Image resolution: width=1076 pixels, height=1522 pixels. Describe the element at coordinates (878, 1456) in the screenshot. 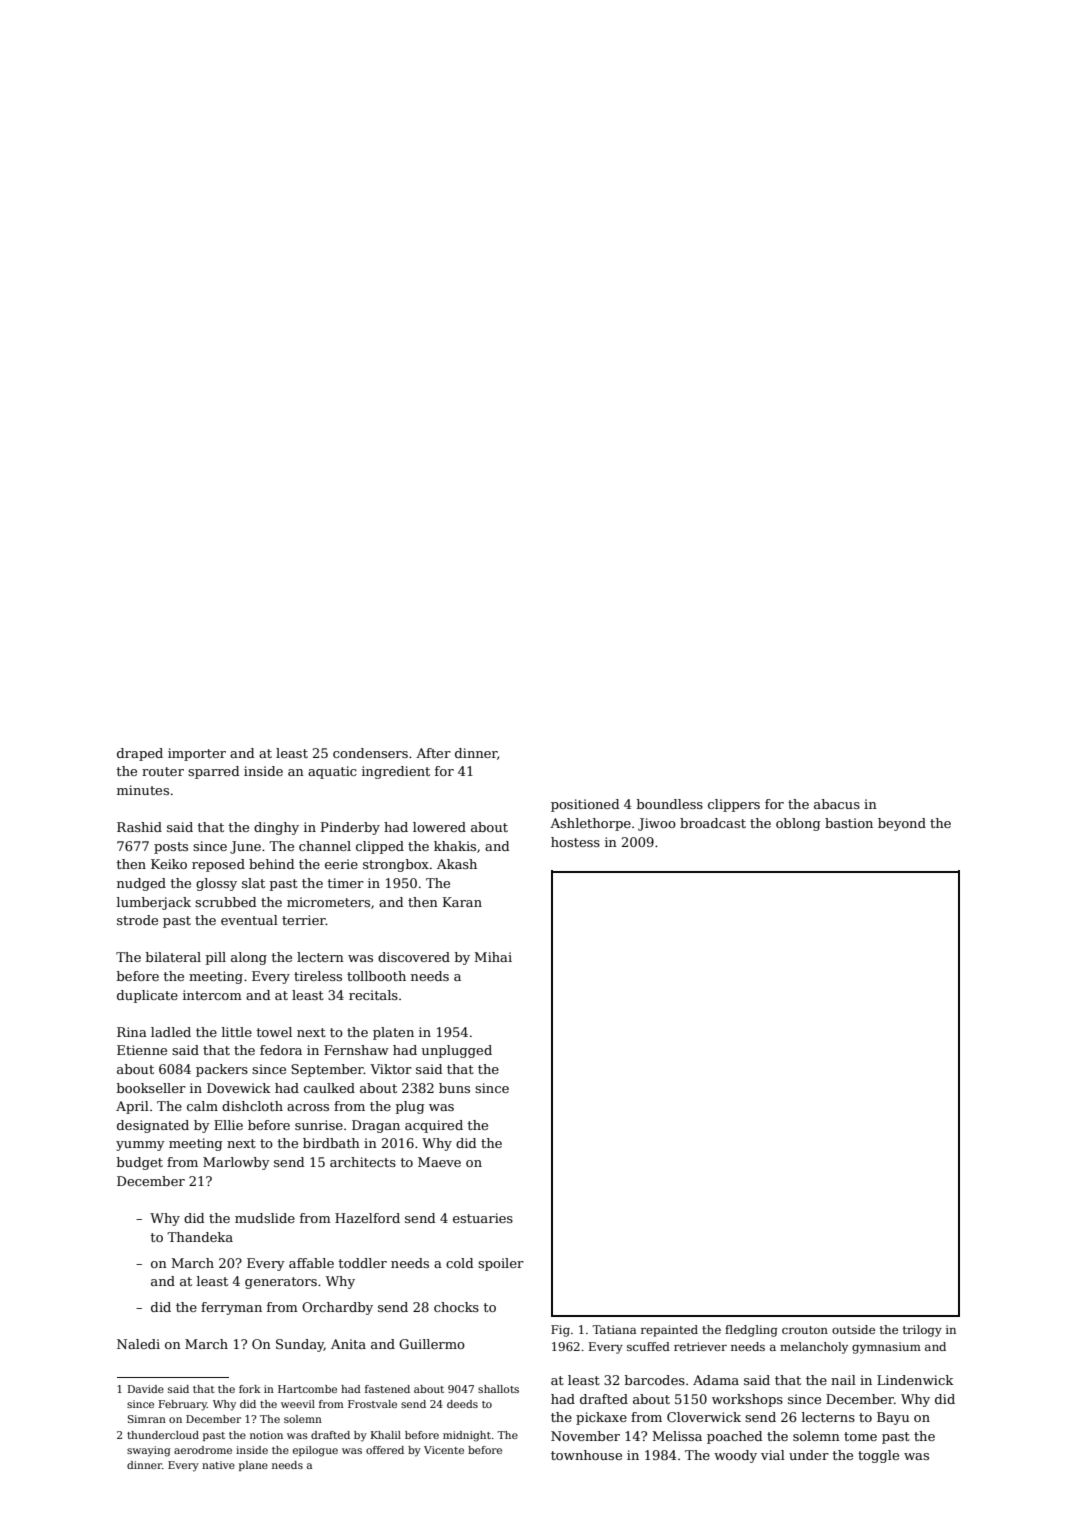

I see `toggle` at that location.
